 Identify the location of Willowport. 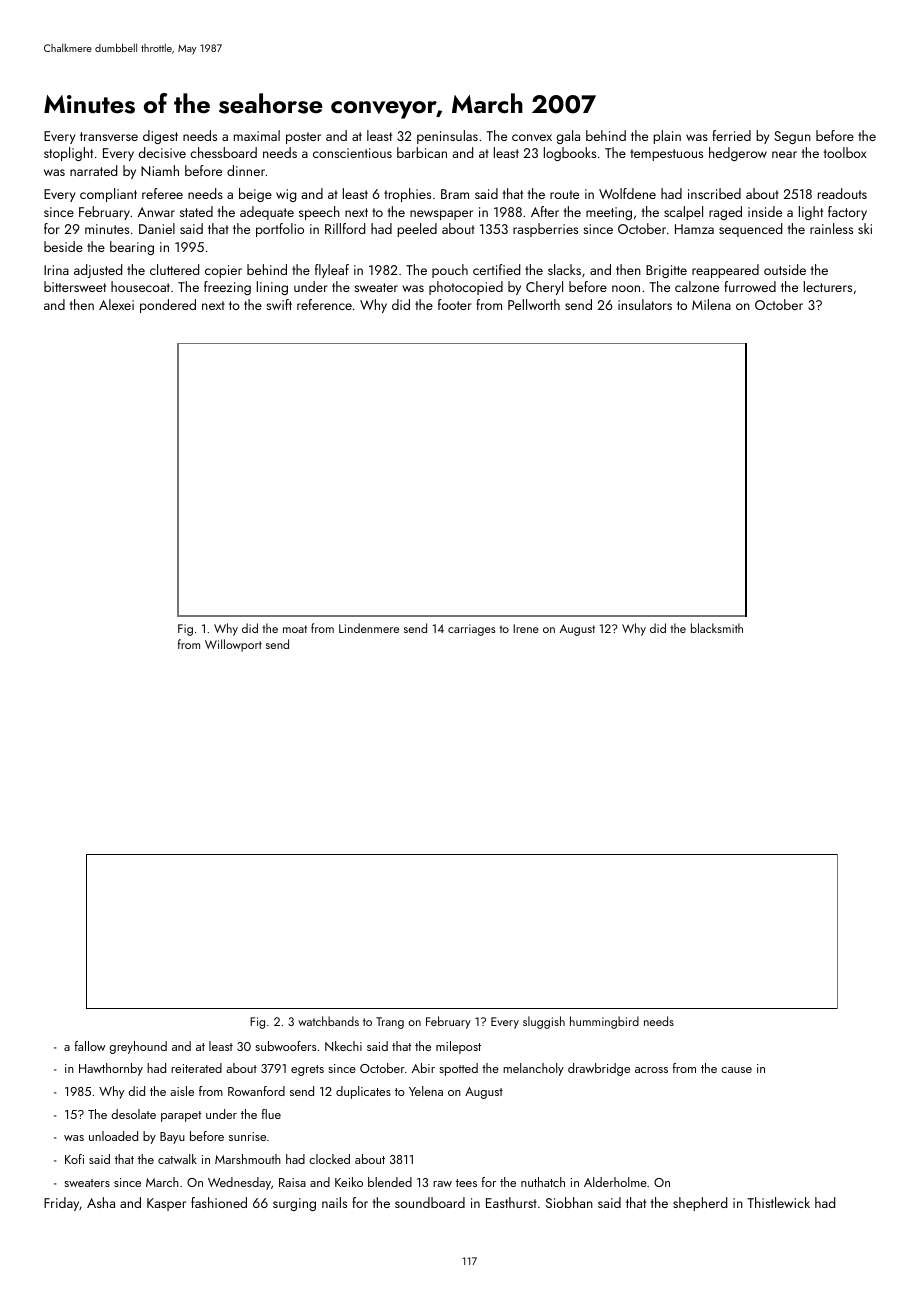
(233, 645).
